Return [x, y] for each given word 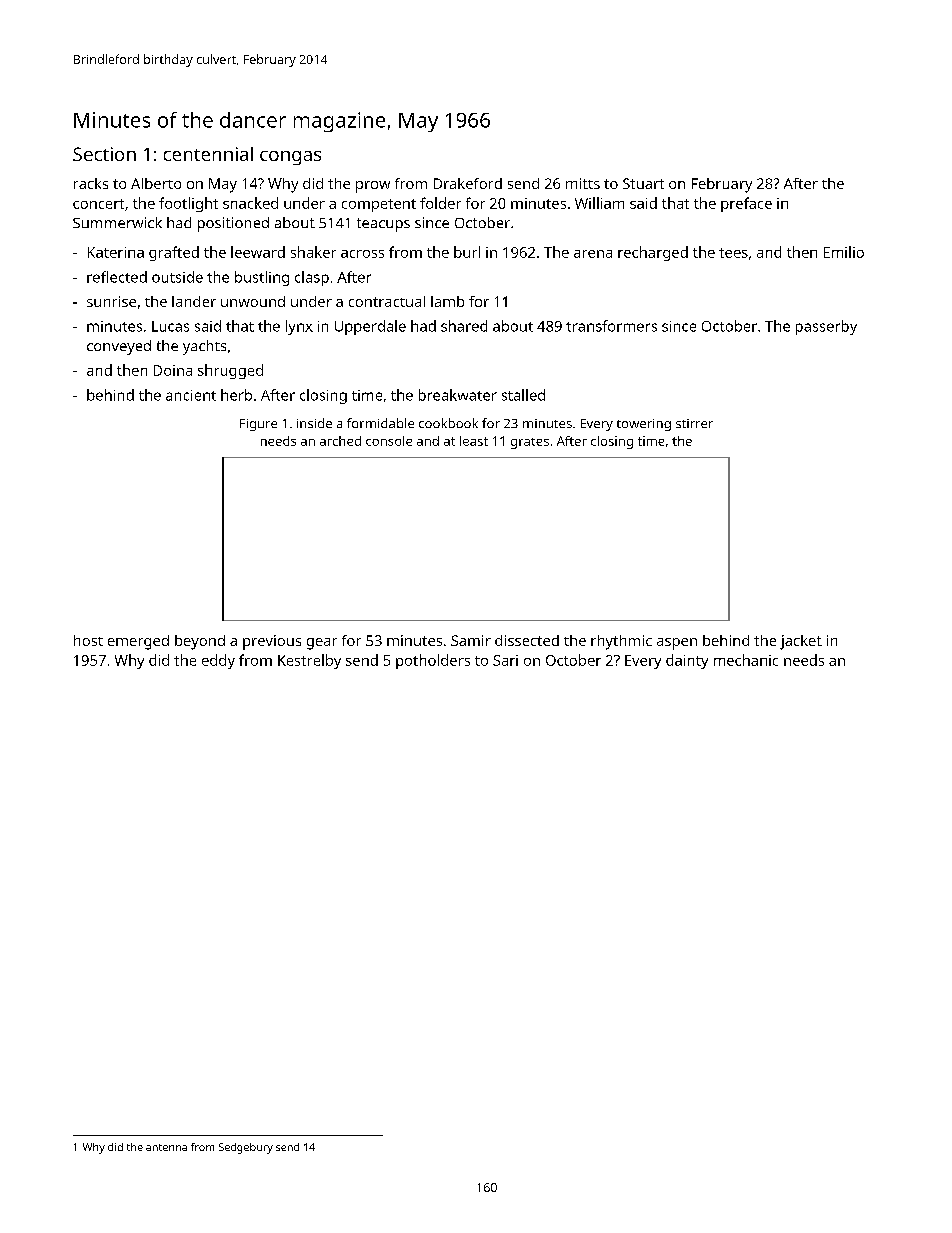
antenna [166, 1147]
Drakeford [468, 183]
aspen [677, 644]
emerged [138, 642]
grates [530, 443]
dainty [687, 661]
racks [91, 183]
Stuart [643, 183]
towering [644, 425]
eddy [218, 661]
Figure [258, 425]
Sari [505, 660]
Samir [471, 640]
